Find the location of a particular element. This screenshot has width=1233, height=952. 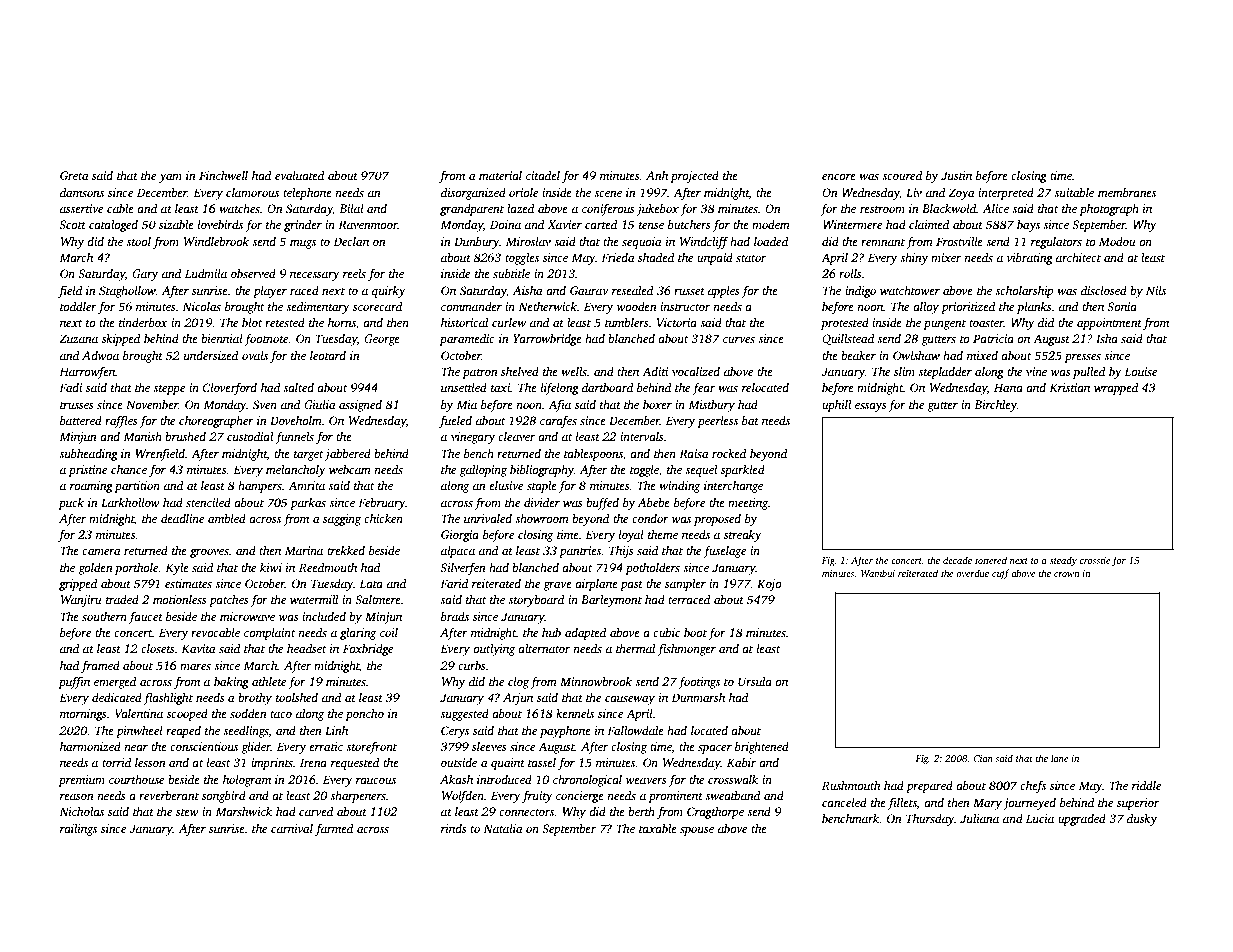

stew is located at coordinates (187, 812).
